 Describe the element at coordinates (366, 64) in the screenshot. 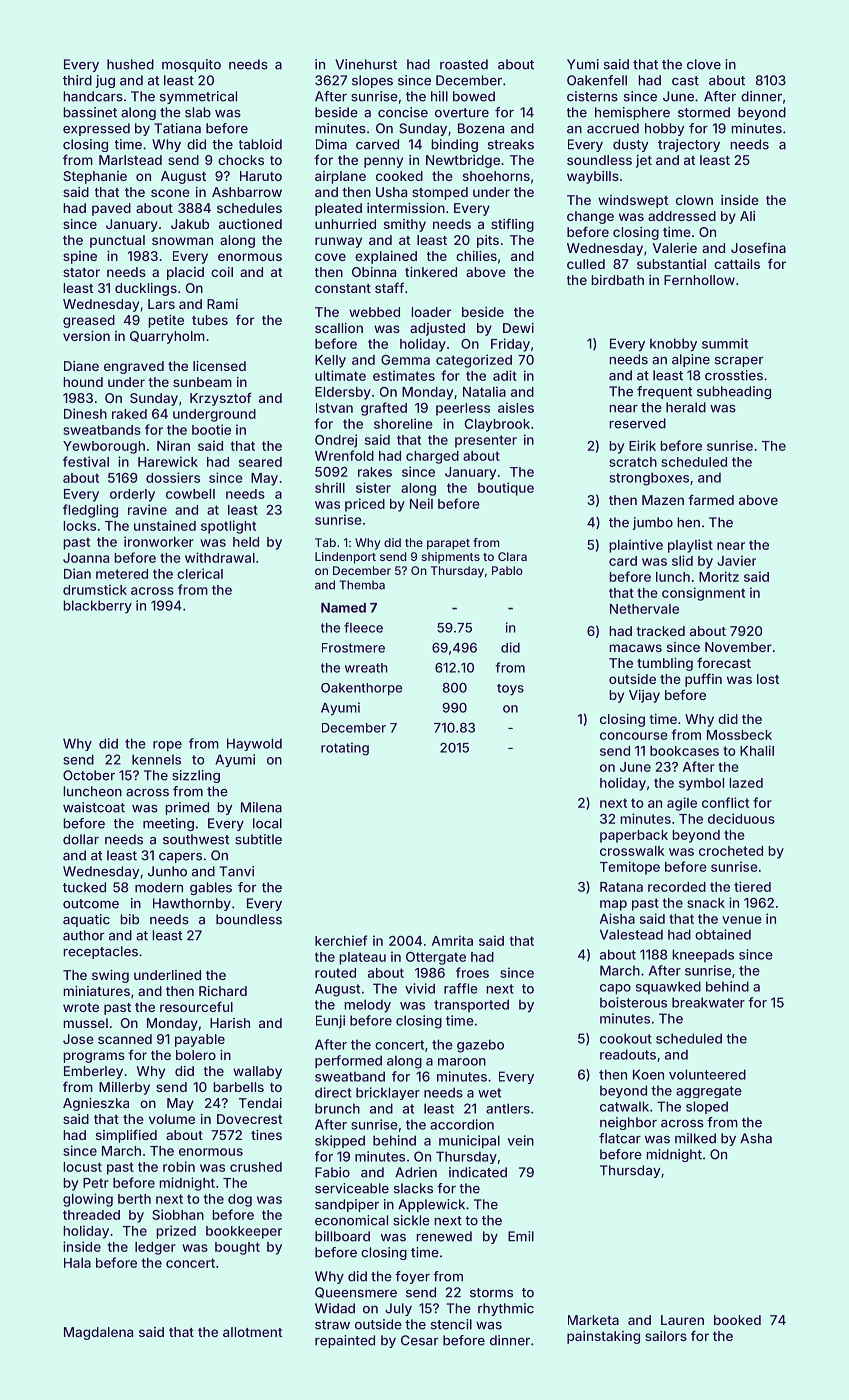

I see `Vinehurst` at that location.
